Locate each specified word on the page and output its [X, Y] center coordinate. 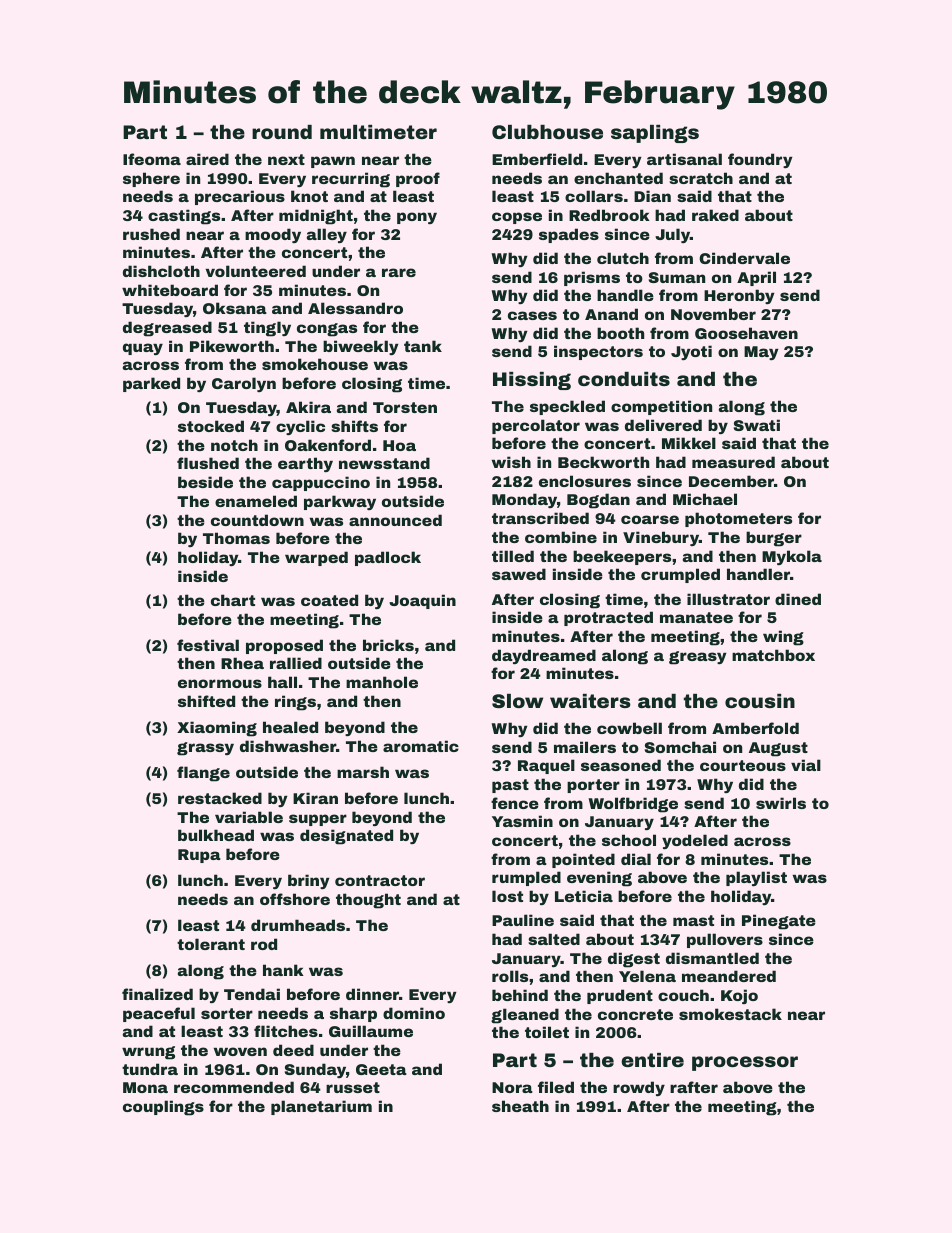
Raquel [546, 766]
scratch [701, 178]
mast [693, 920]
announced [395, 520]
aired [207, 159]
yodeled [695, 841]
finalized [157, 994]
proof [418, 179]
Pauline [523, 920]
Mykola [792, 557]
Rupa [199, 856]
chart [233, 600]
